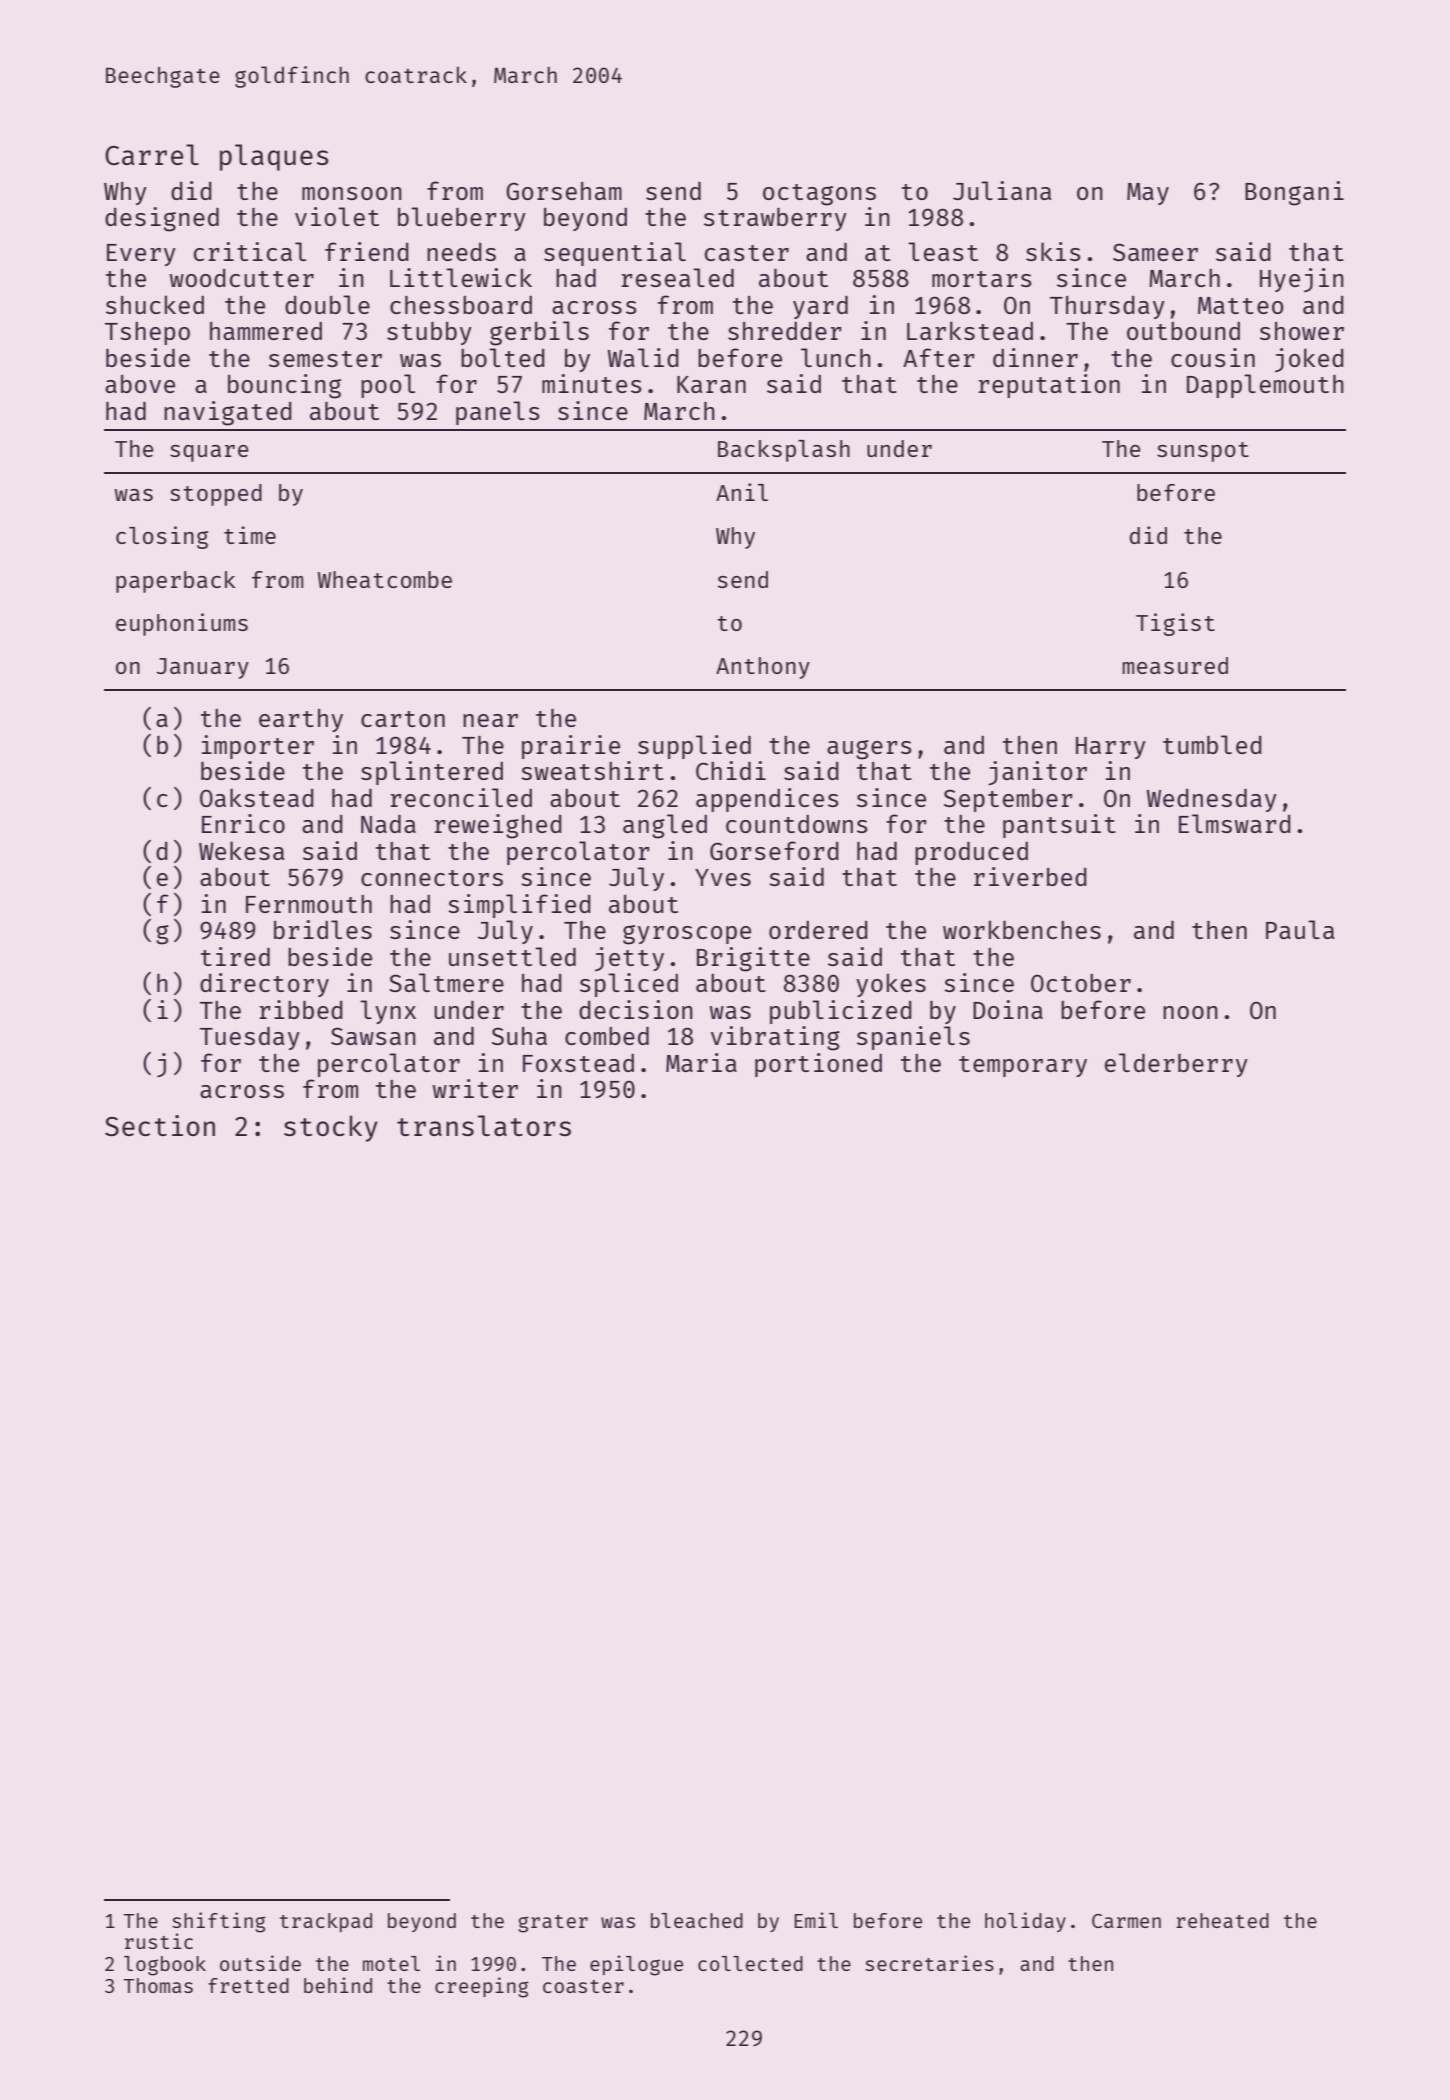 Image resolution: width=1450 pixels, height=2100 pixels. Describe the element at coordinates (373, 1036) in the document. I see `Sawsan` at that location.
